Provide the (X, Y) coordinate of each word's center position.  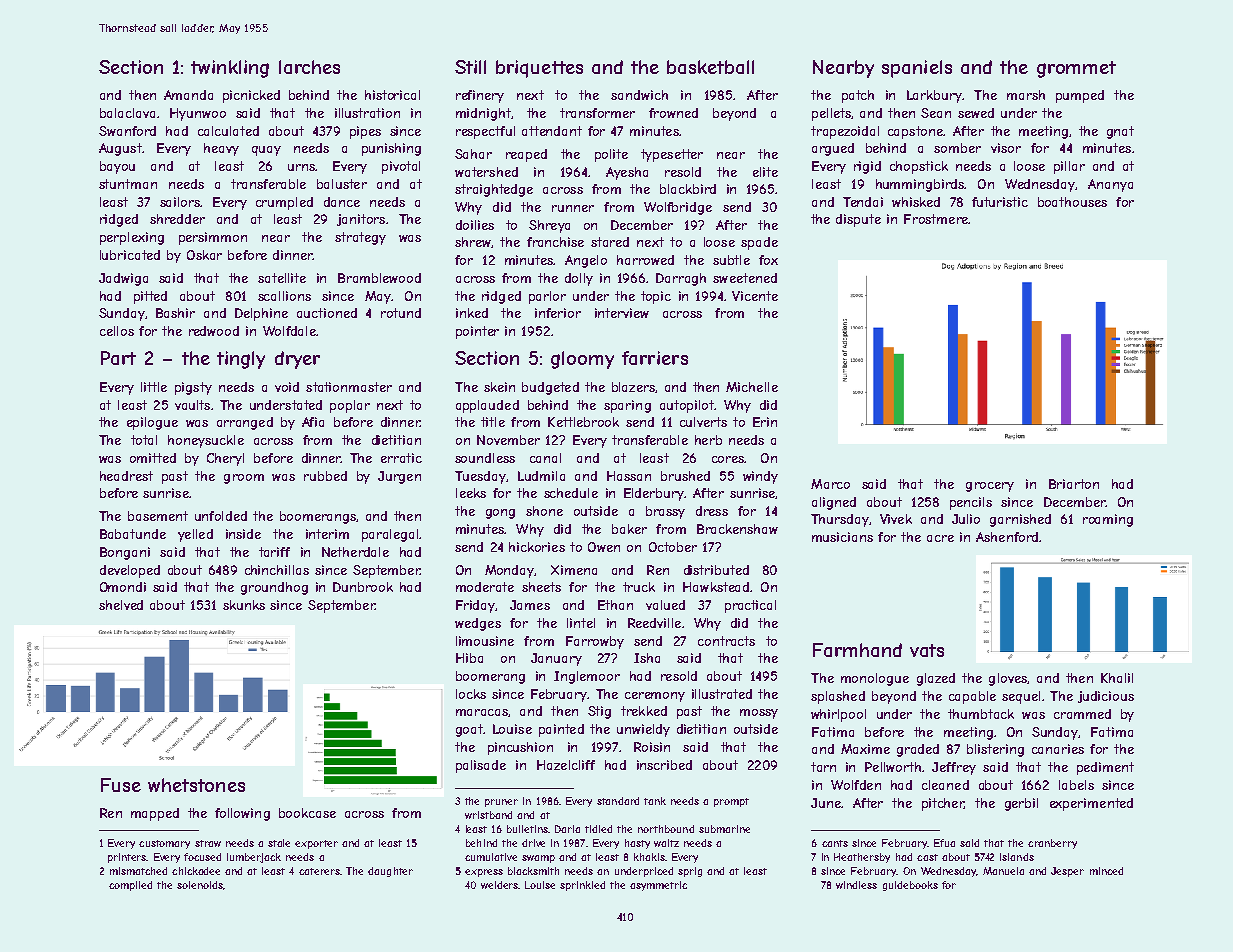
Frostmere (936, 219)
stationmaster (349, 387)
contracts (726, 641)
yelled (195, 535)
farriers (655, 358)
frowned (673, 113)
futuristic (1000, 202)
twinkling (230, 69)
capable (972, 697)
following (242, 814)
